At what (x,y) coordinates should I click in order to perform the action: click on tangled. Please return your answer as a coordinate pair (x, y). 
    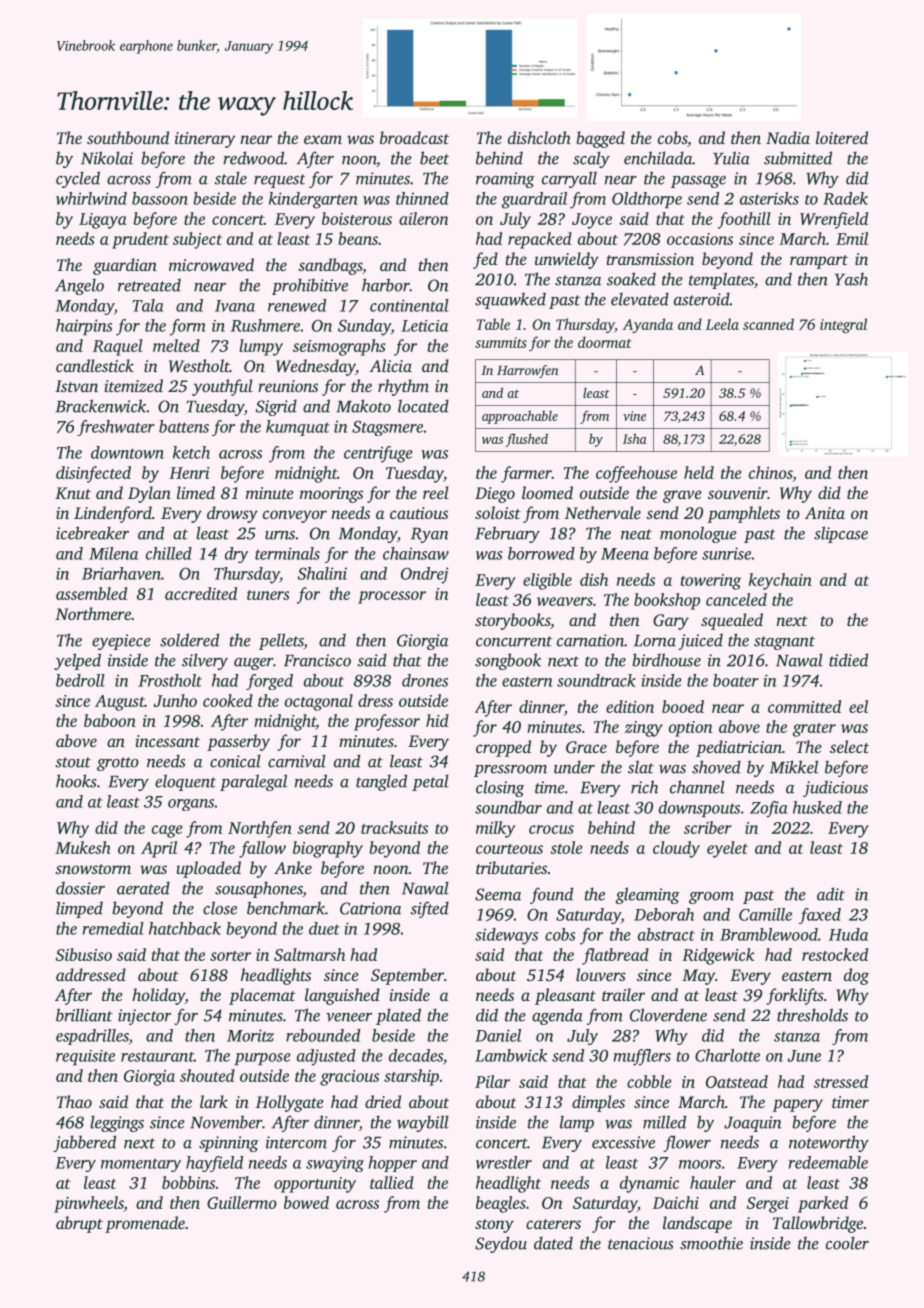
    Looking at the image, I should click on (381, 782).
